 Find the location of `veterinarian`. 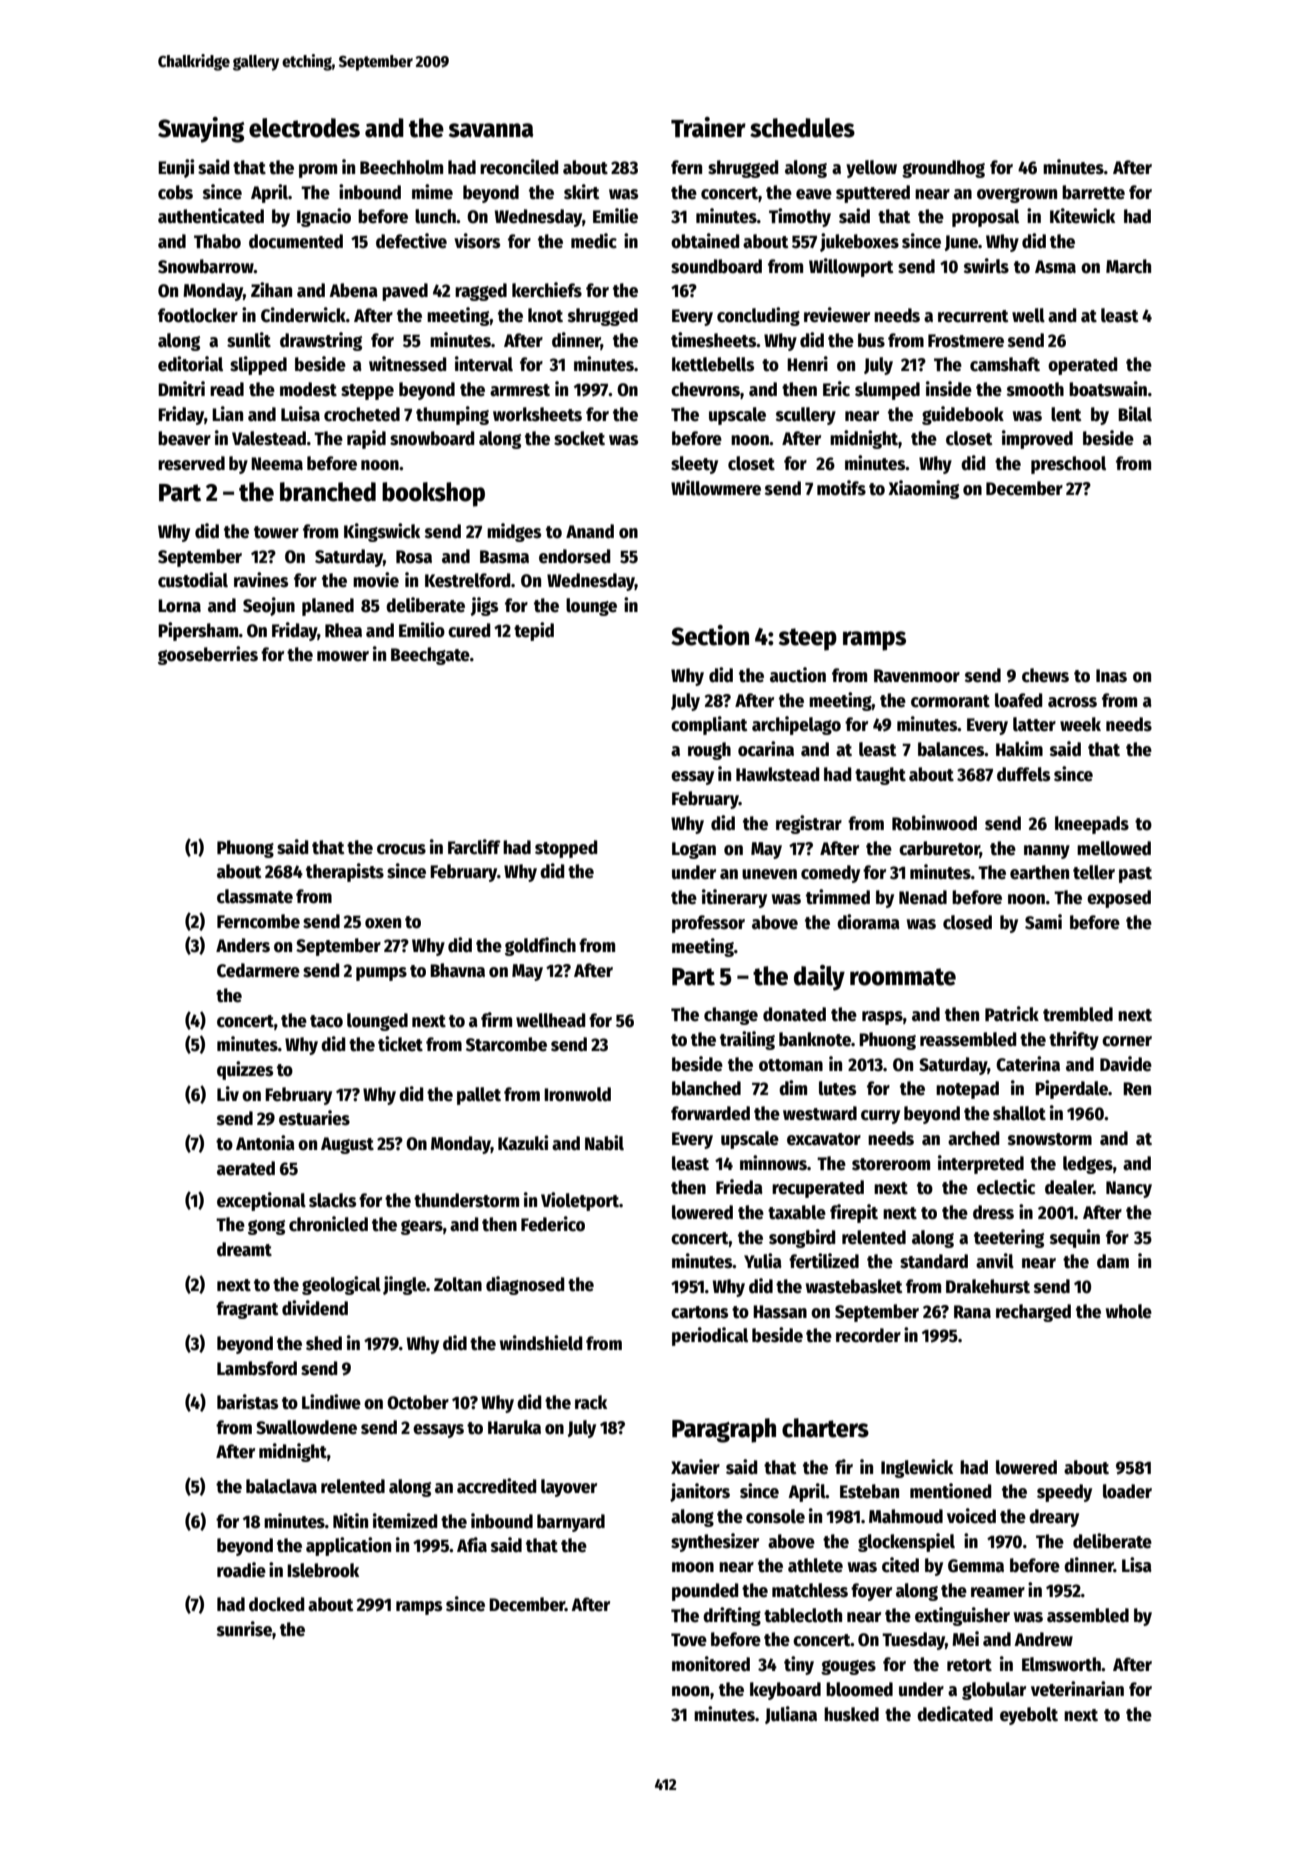

veterinarian is located at coordinates (1077, 1689).
